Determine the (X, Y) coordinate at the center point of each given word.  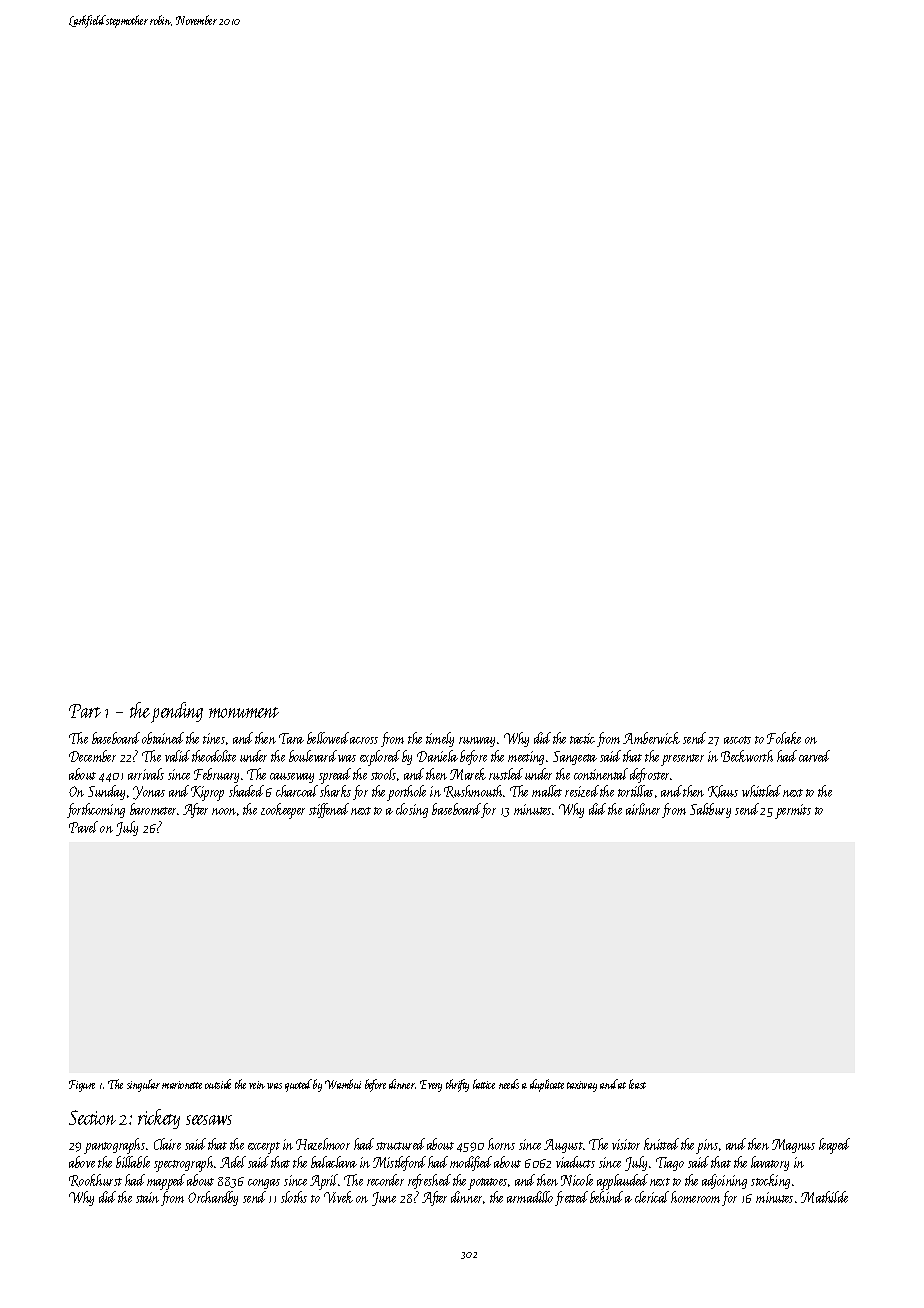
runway (477, 742)
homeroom (695, 1197)
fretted (571, 1198)
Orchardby (213, 1198)
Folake (784, 738)
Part (85, 711)
